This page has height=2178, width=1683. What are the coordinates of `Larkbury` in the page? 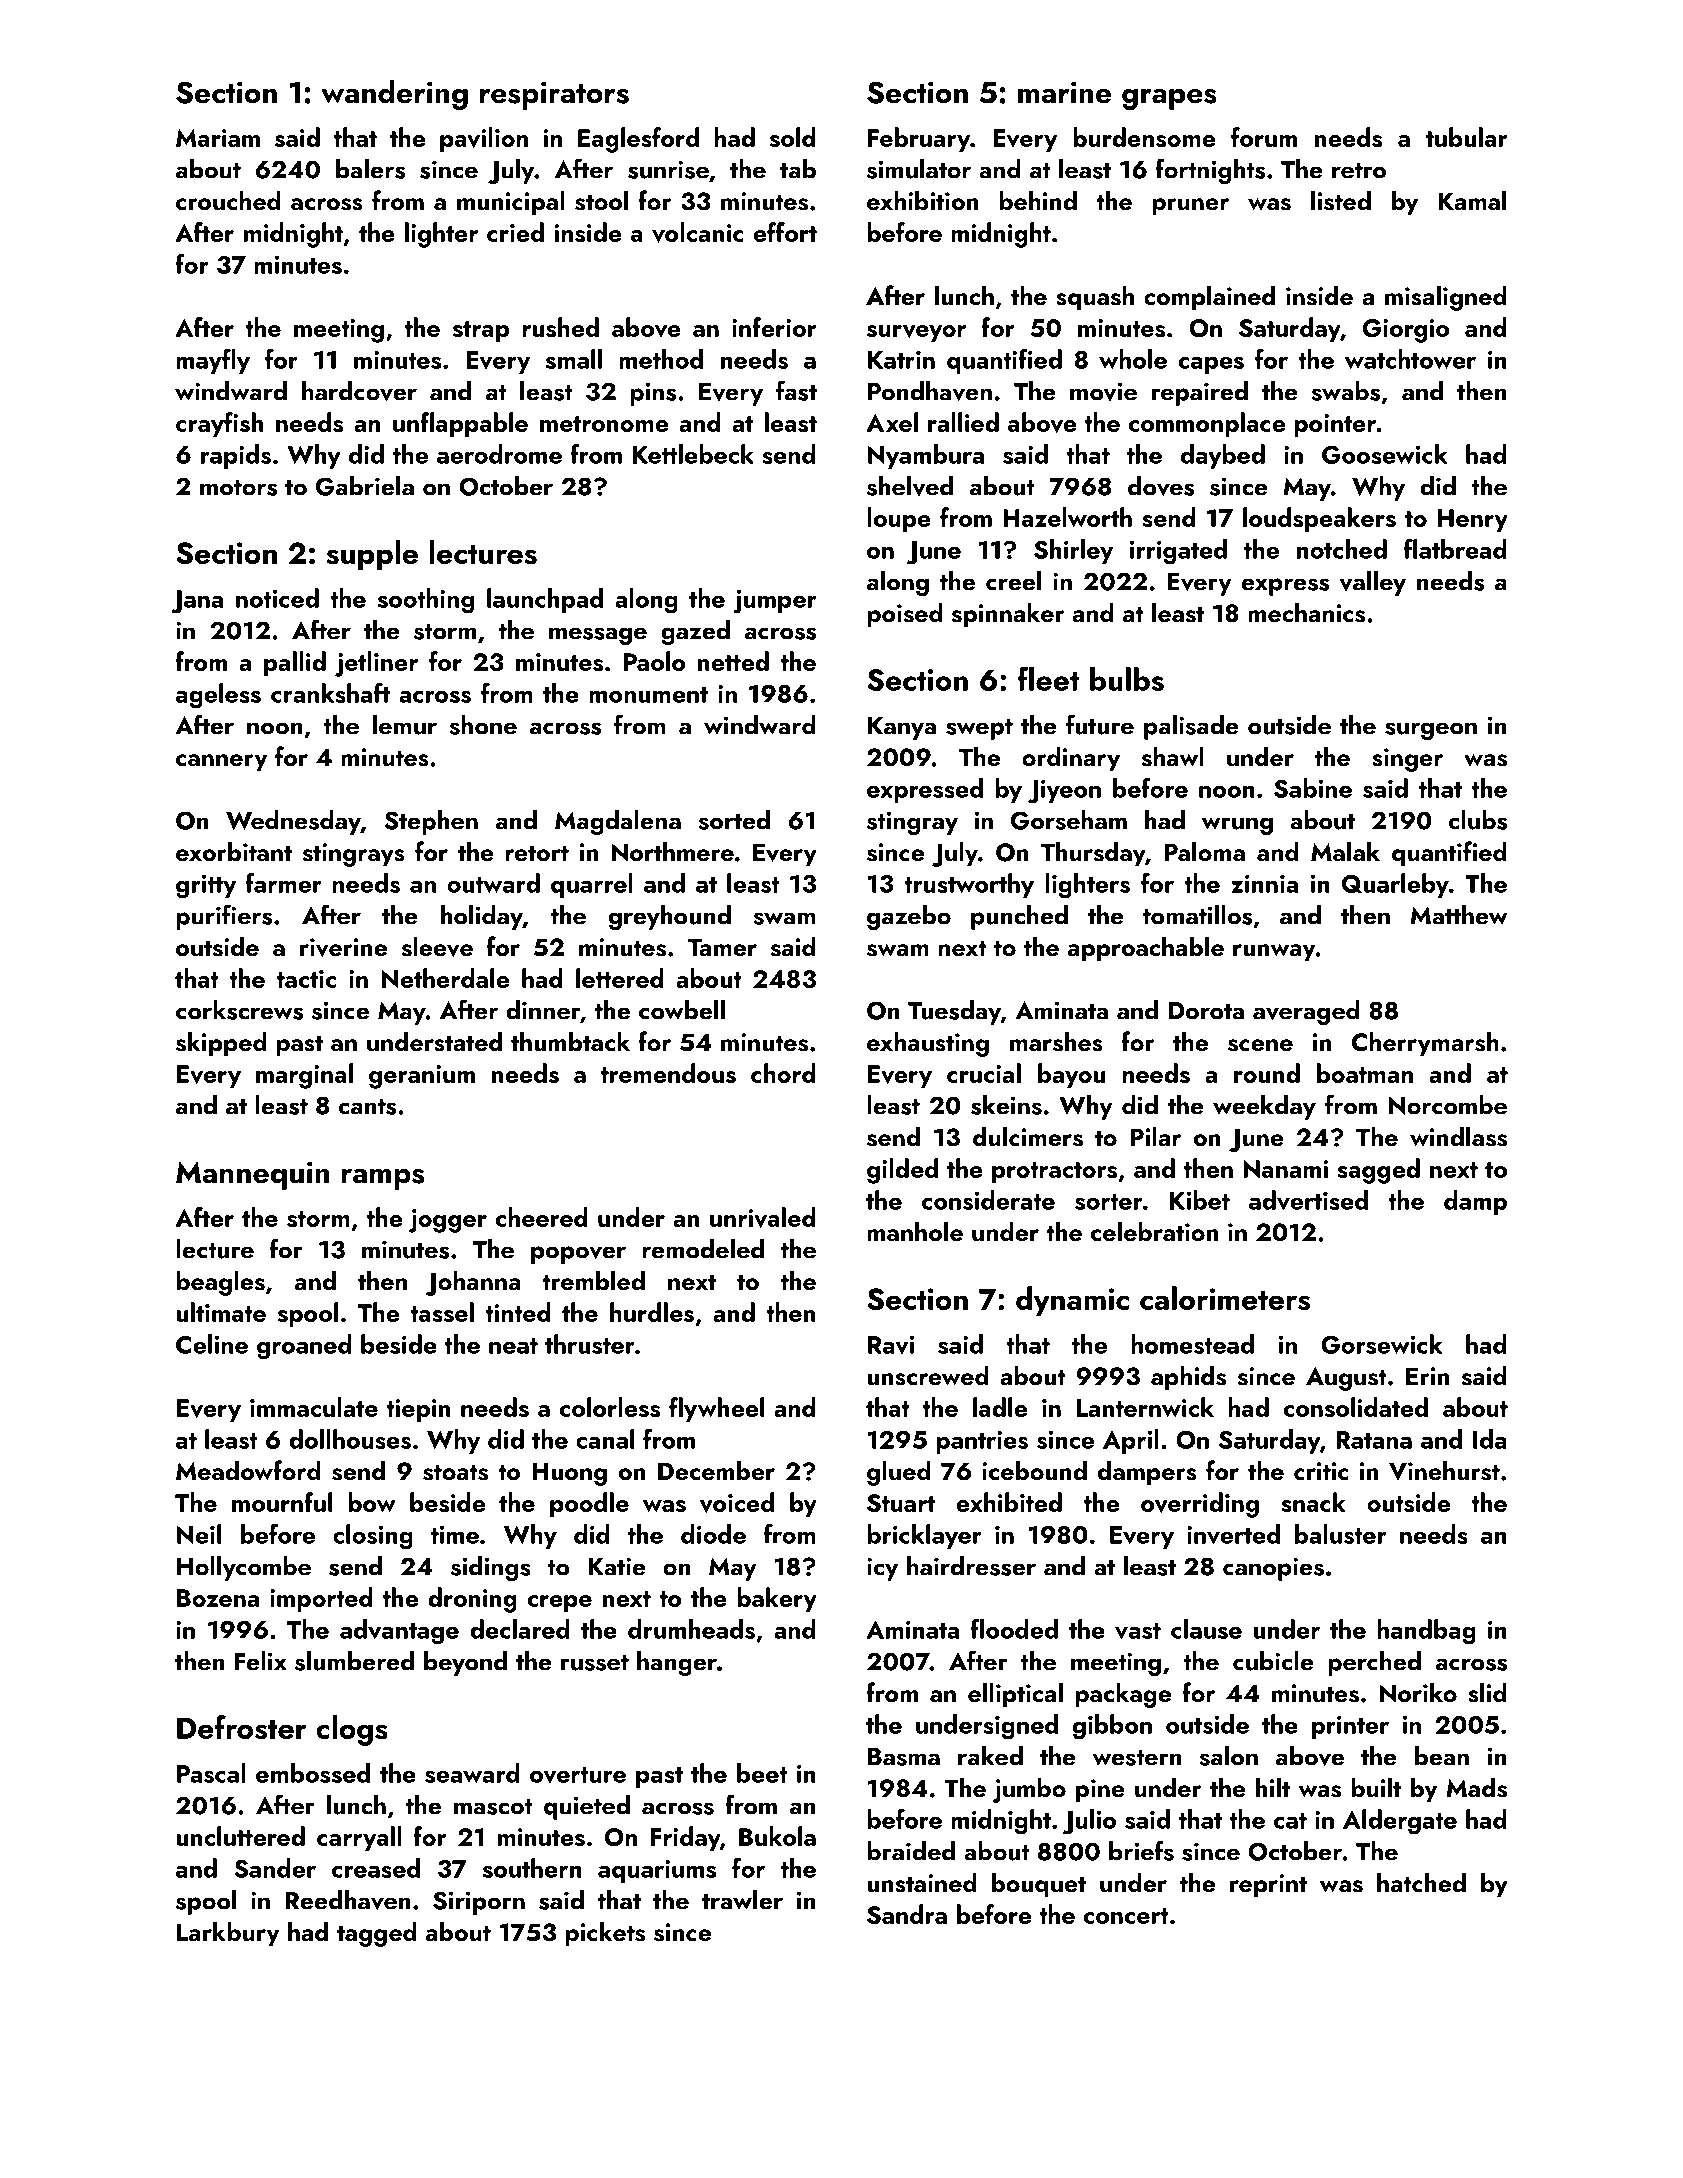 It's located at (228, 1934).
